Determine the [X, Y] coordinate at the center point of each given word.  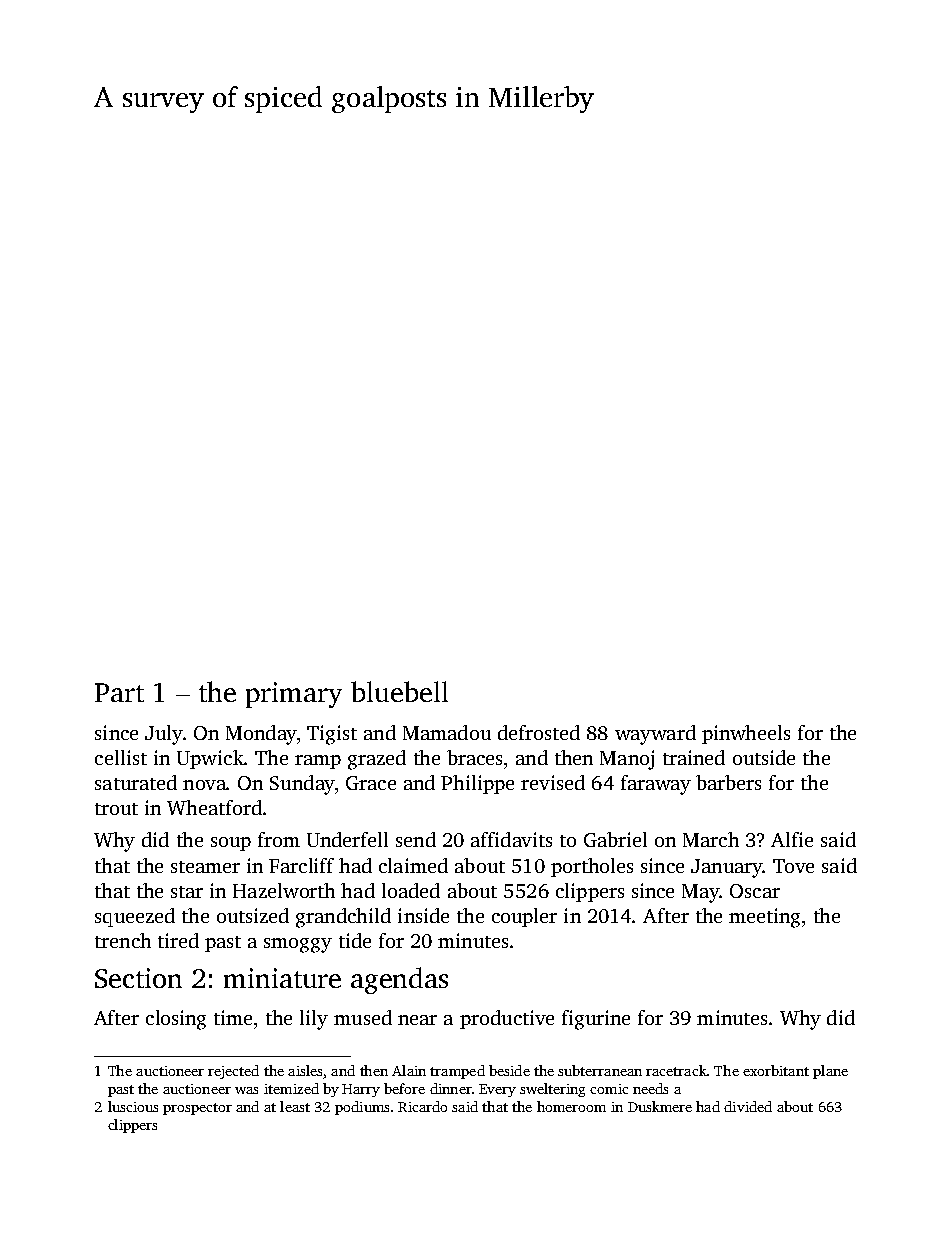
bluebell [399, 691]
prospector [197, 1109]
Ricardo [422, 1106]
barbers [728, 782]
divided [748, 1106]
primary [294, 695]
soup [231, 844]
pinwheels [746, 734]
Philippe [477, 784]
